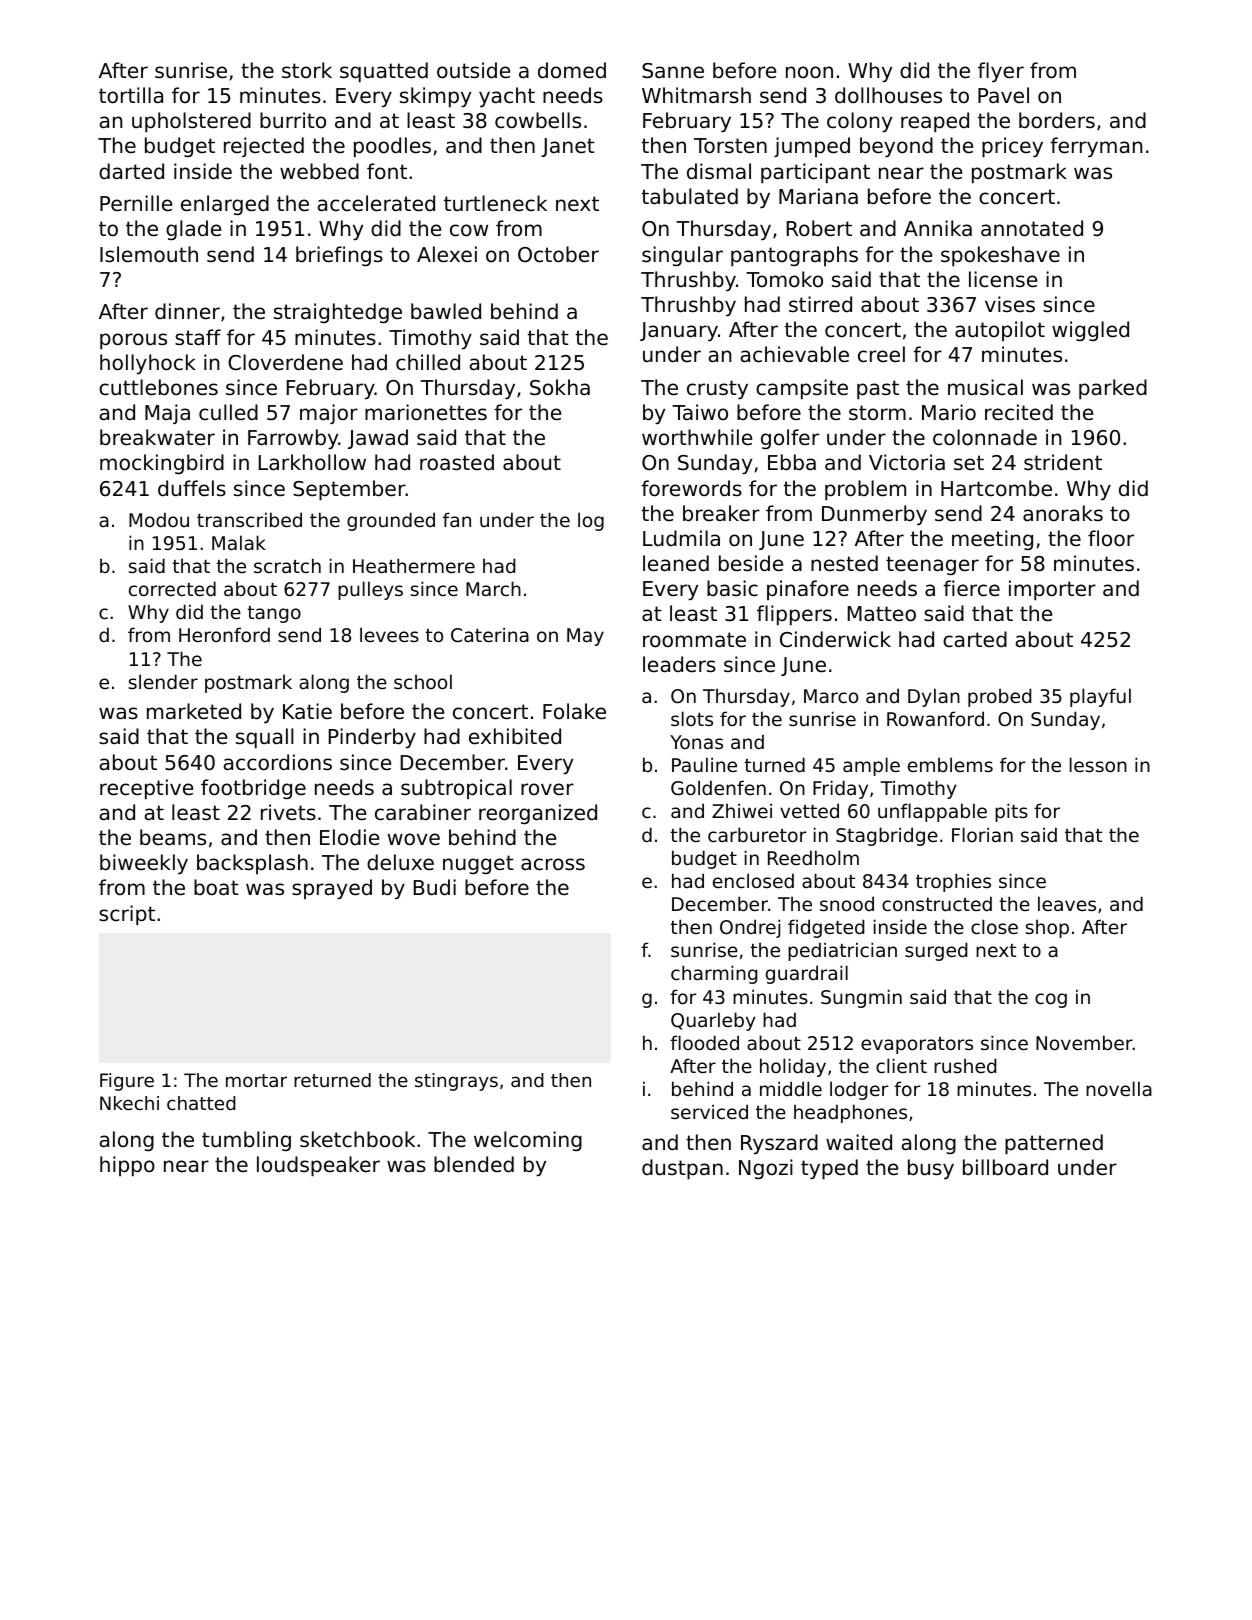 The height and width of the screenshot is (1620, 1252). Describe the element at coordinates (131, 95) in the screenshot. I see `tortilla` at that location.
